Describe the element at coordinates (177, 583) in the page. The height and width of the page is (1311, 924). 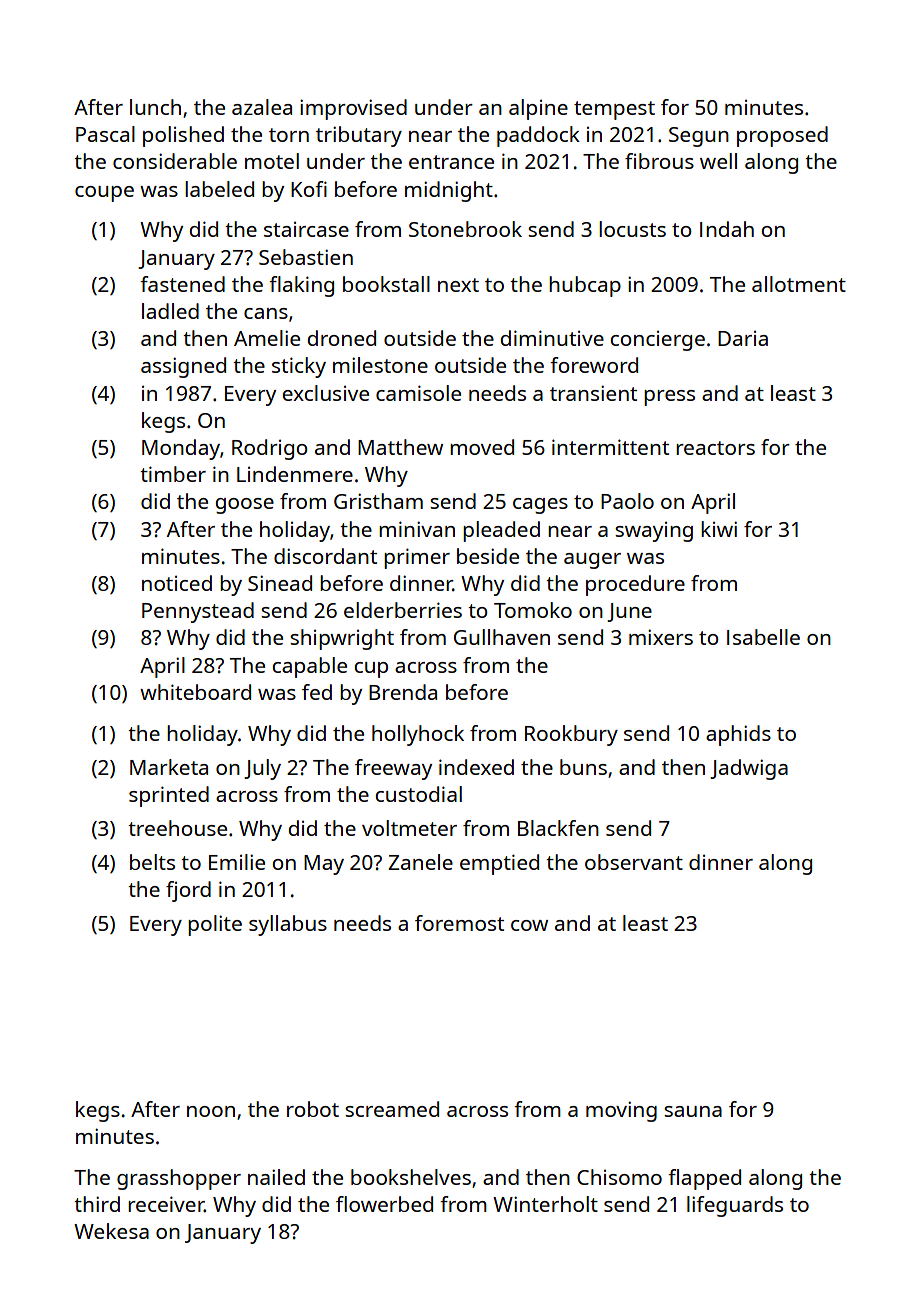
I see `noticed` at that location.
